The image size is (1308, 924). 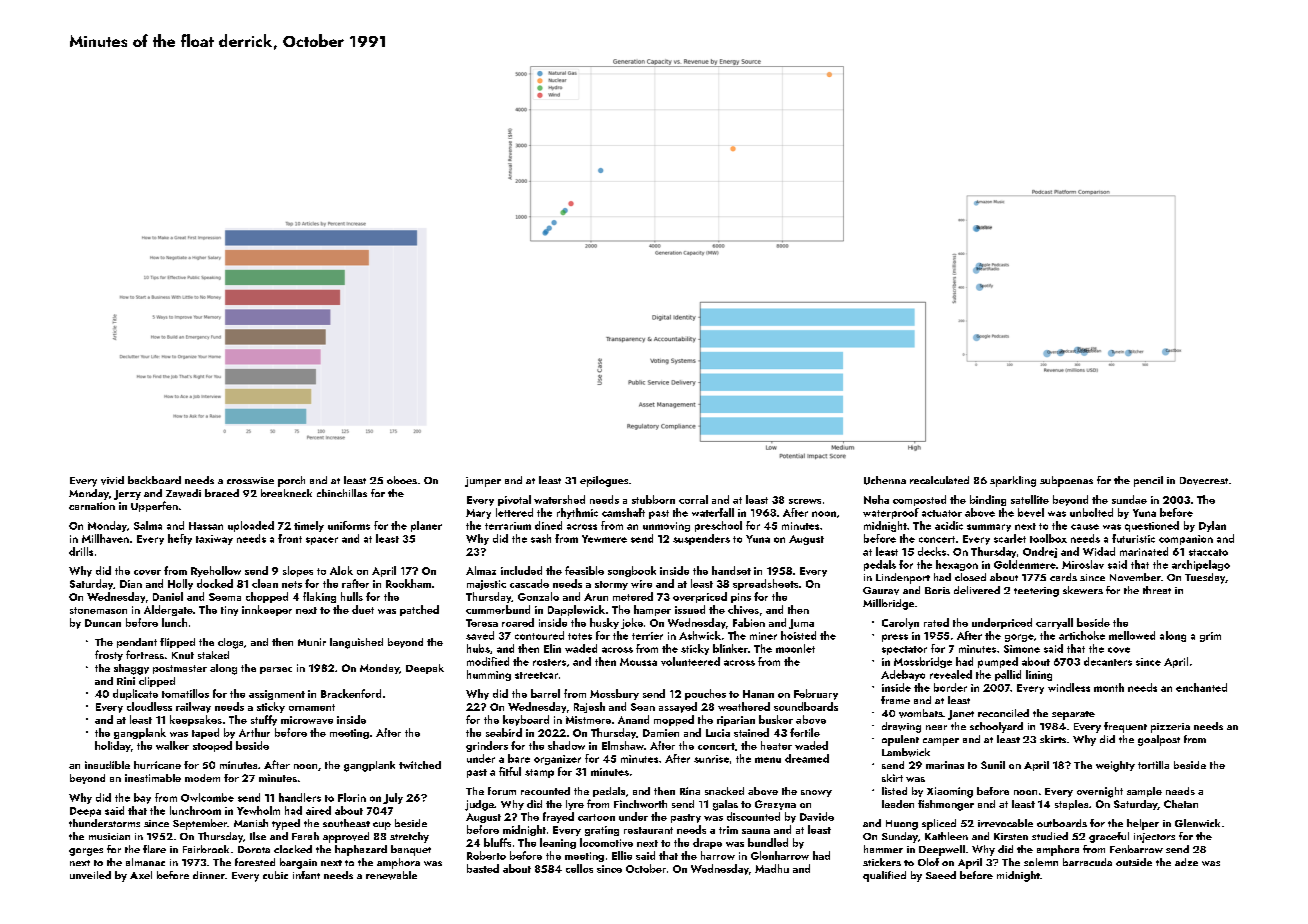 What do you see at coordinates (1134, 862) in the screenshot?
I see `outside` at bounding box center [1134, 862].
